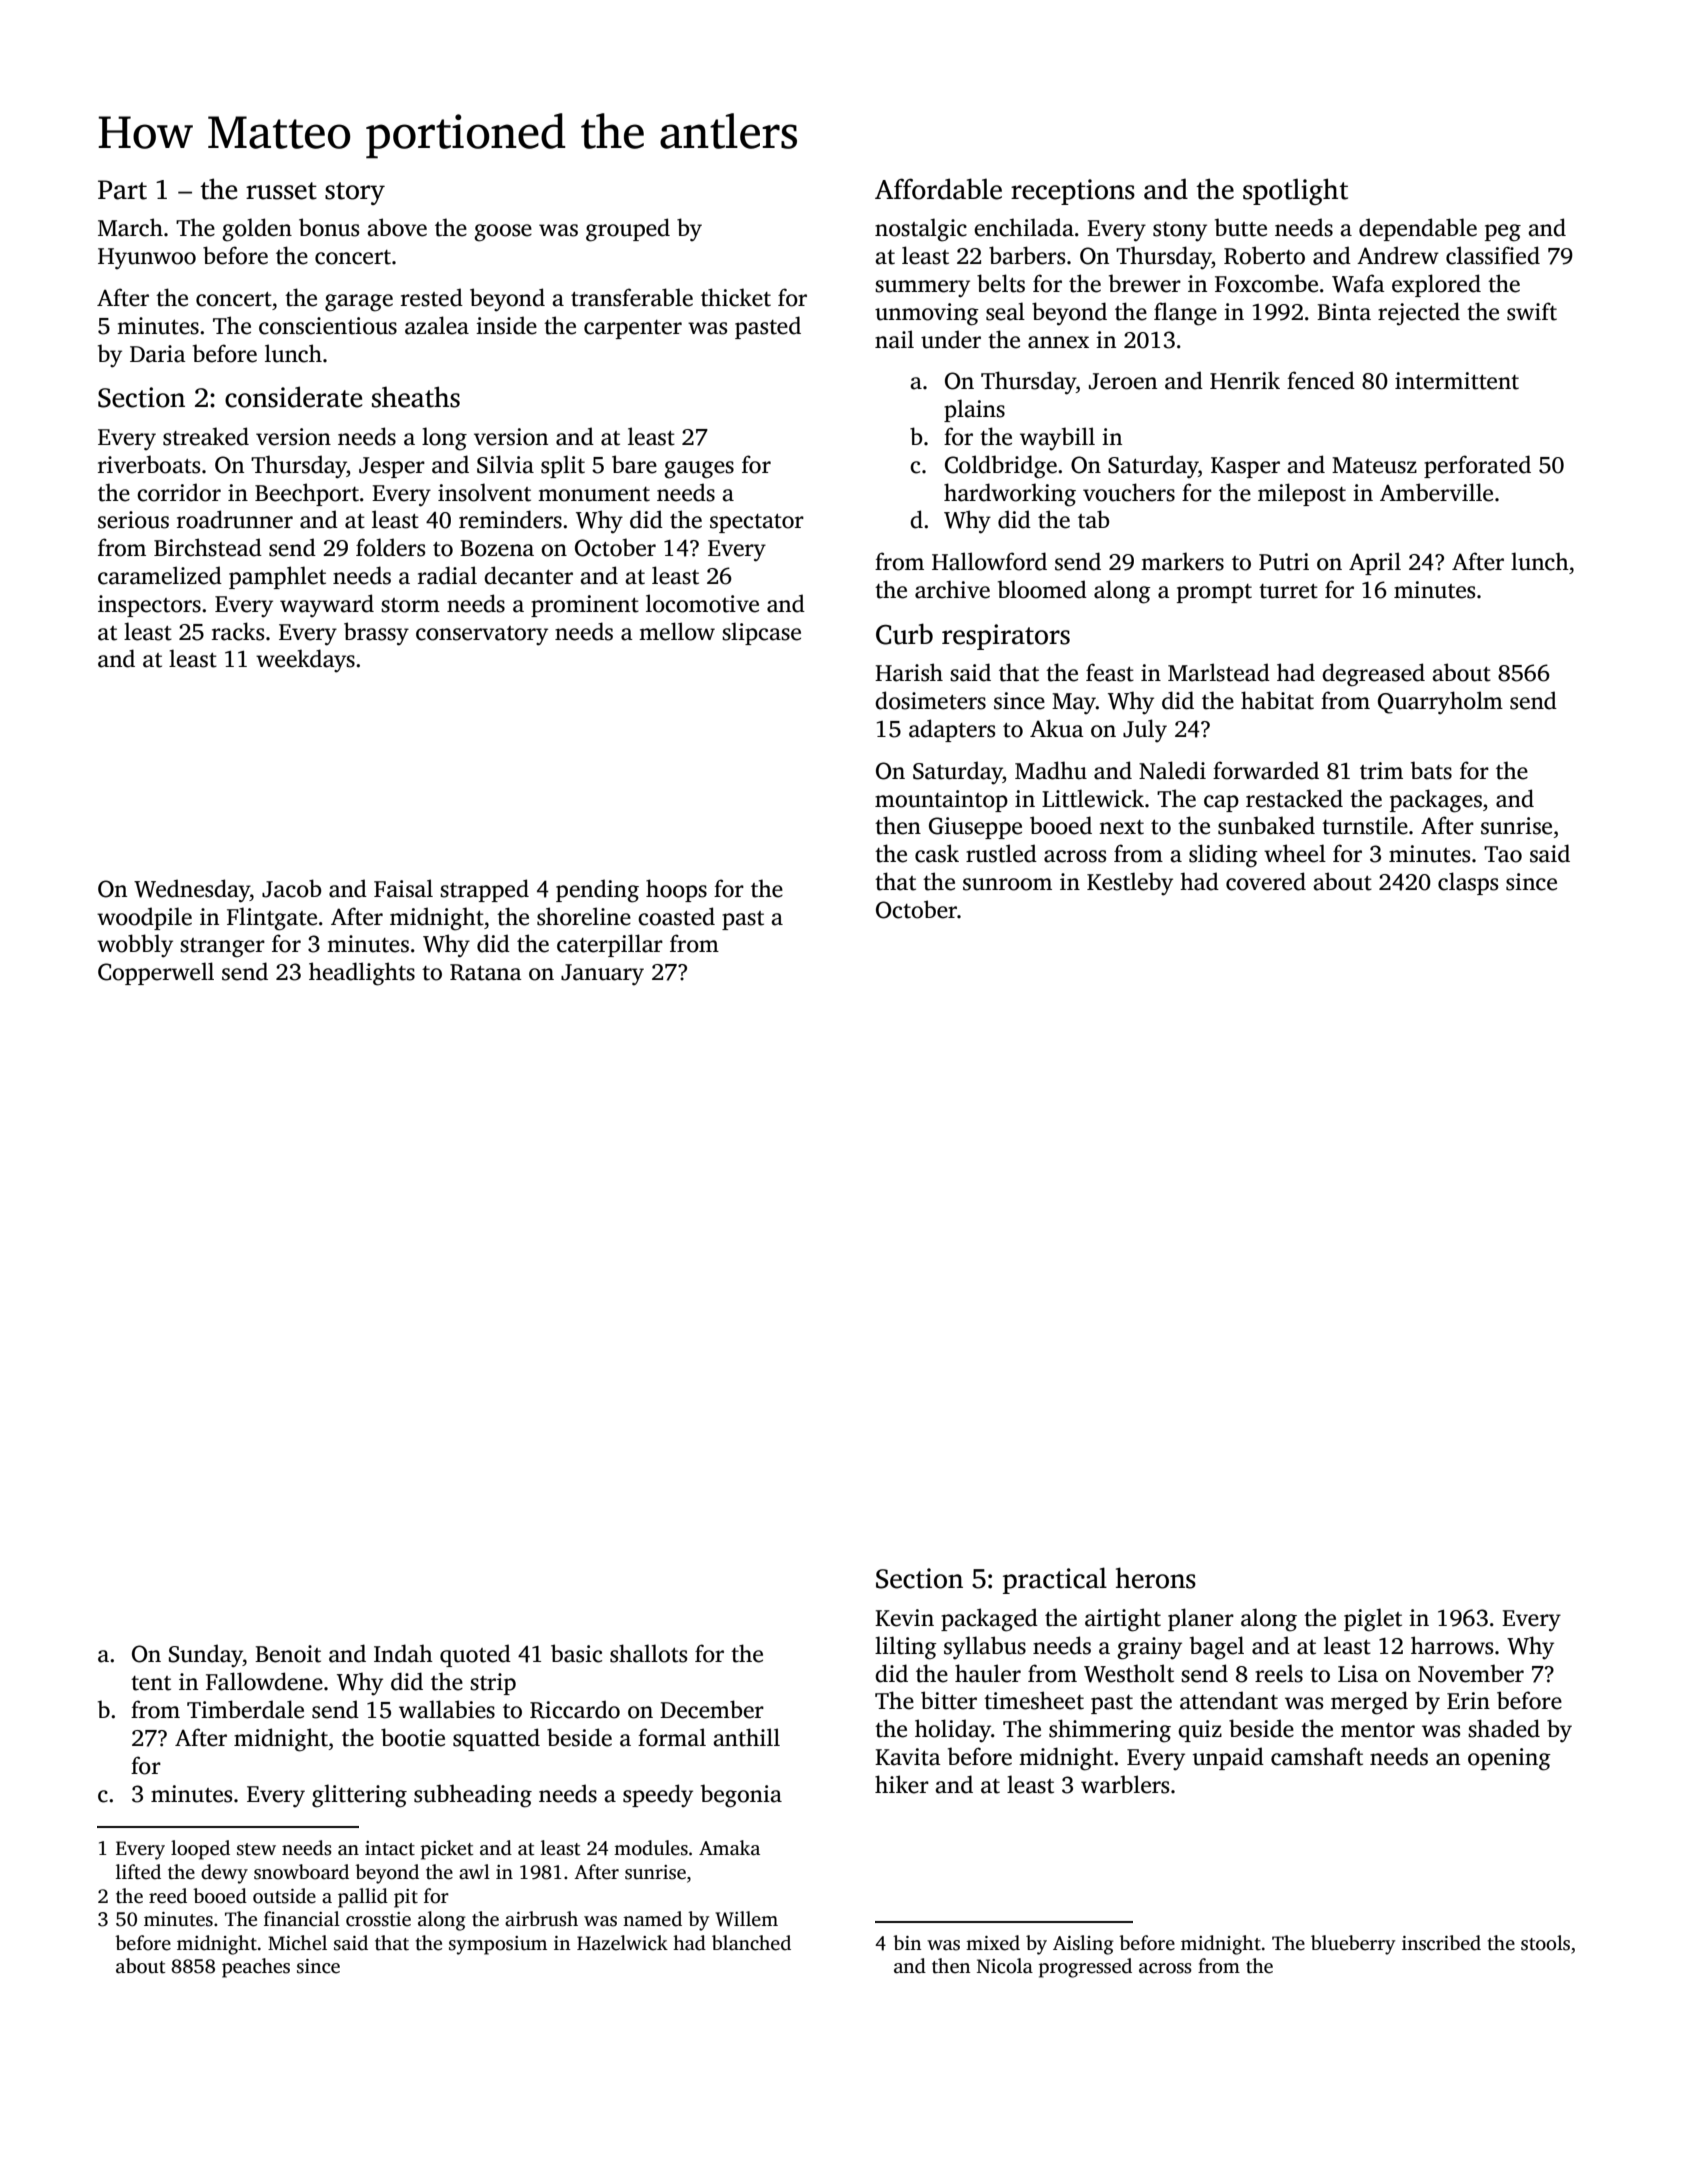  What do you see at coordinates (1503, 233) in the page?
I see `peg` at bounding box center [1503, 233].
